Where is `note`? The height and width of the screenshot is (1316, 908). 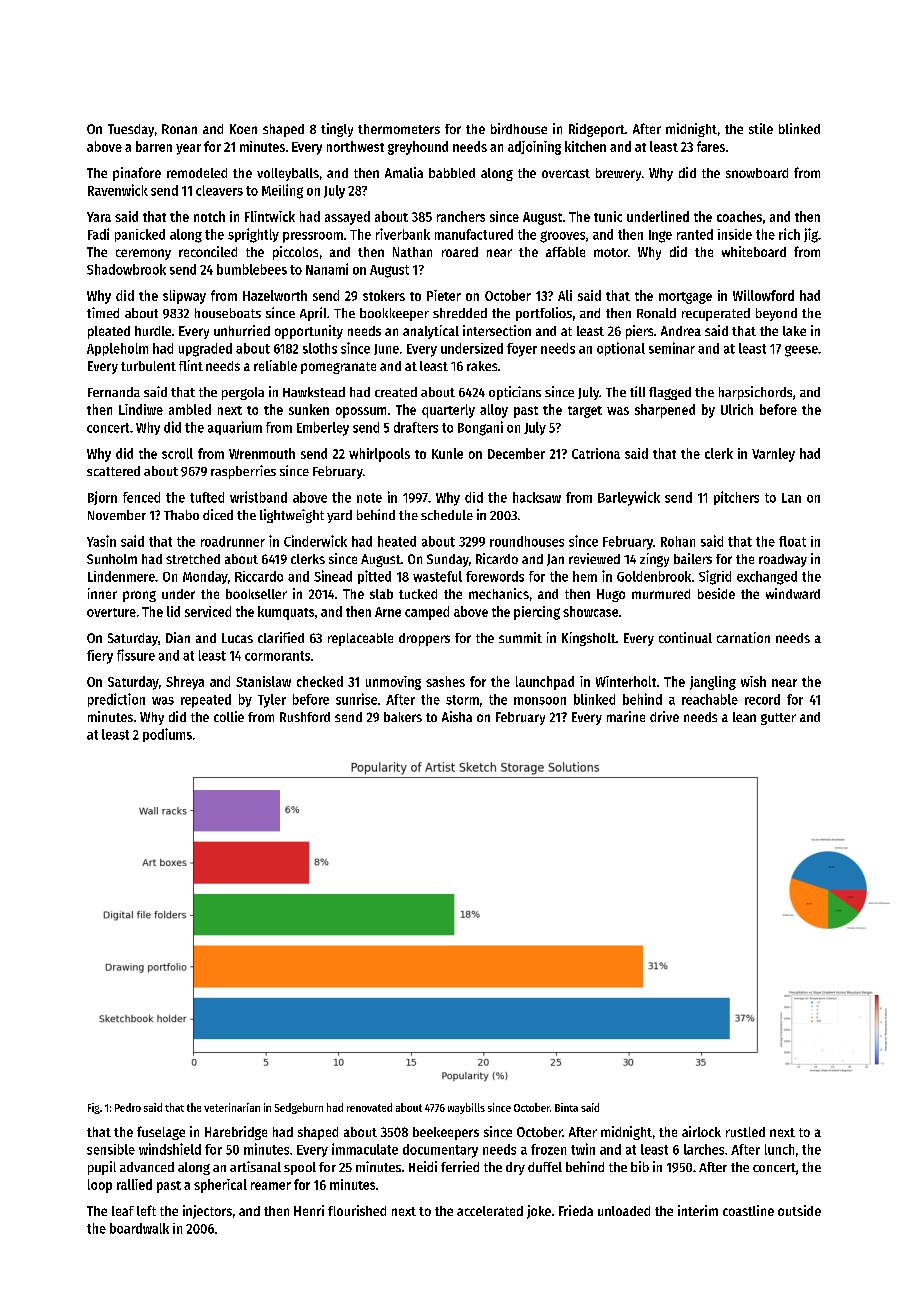
note is located at coordinates (369, 498).
